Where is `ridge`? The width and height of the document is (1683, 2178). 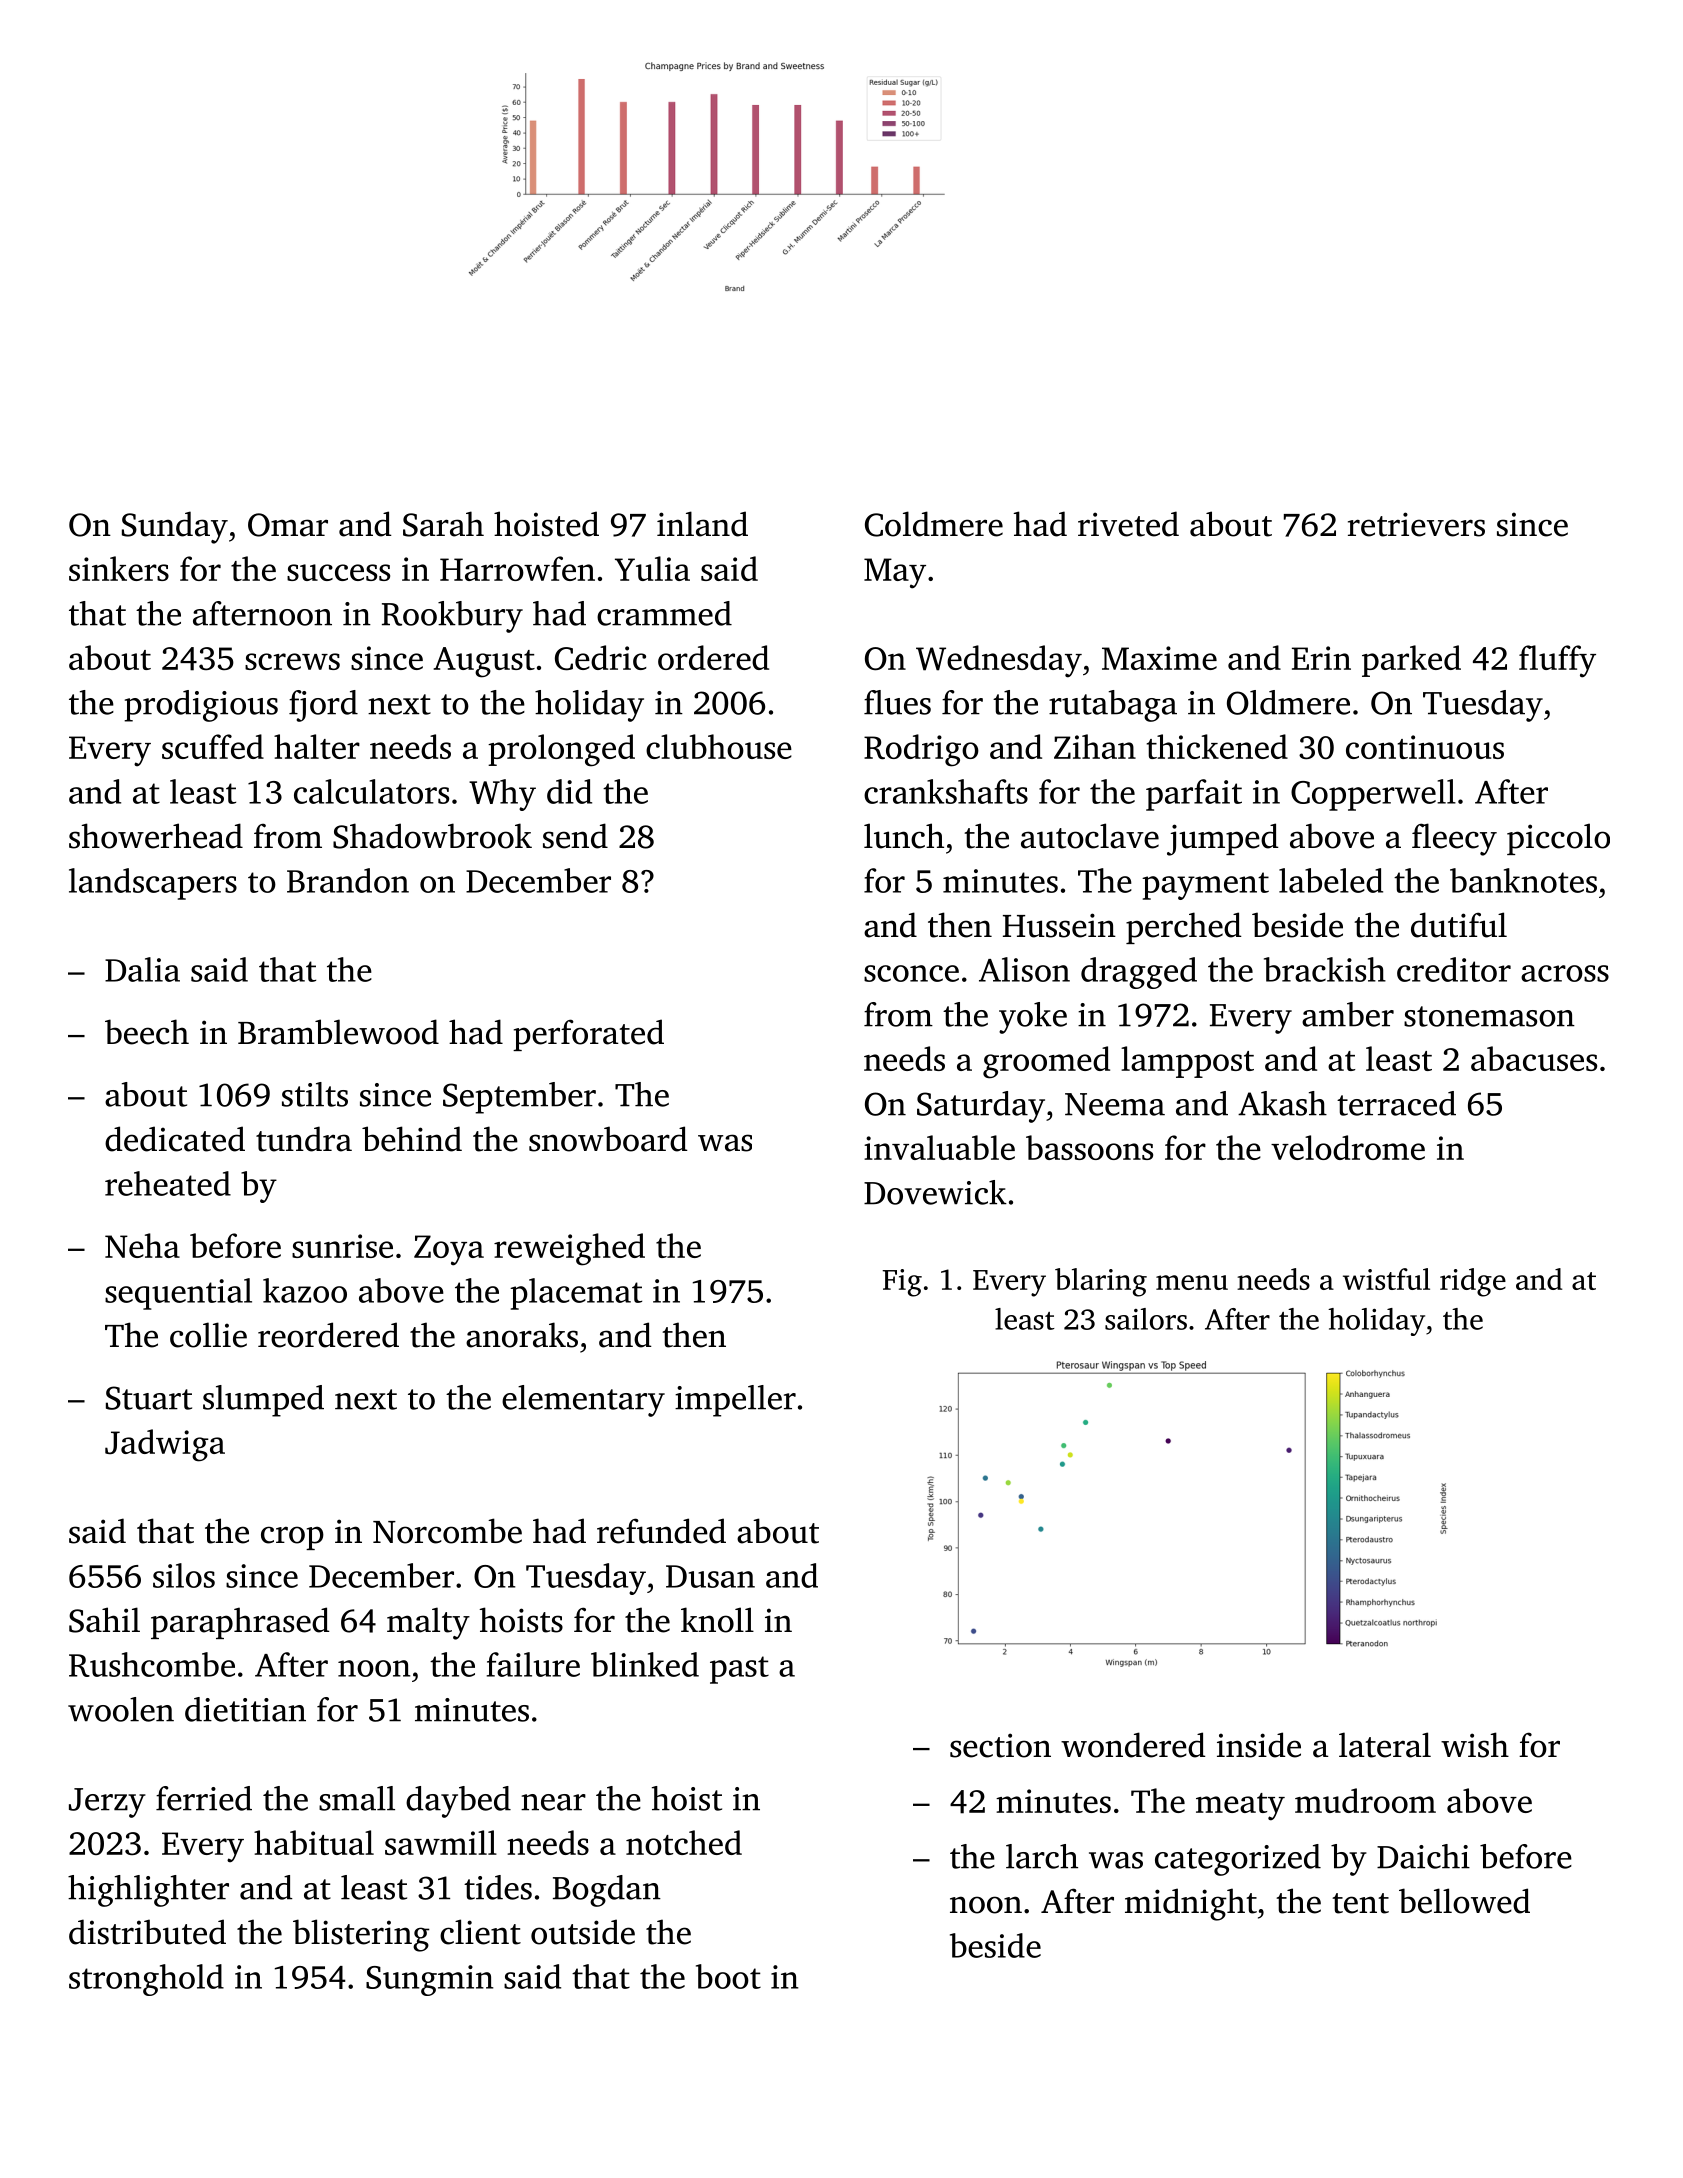 ridge is located at coordinates (1473, 1282).
